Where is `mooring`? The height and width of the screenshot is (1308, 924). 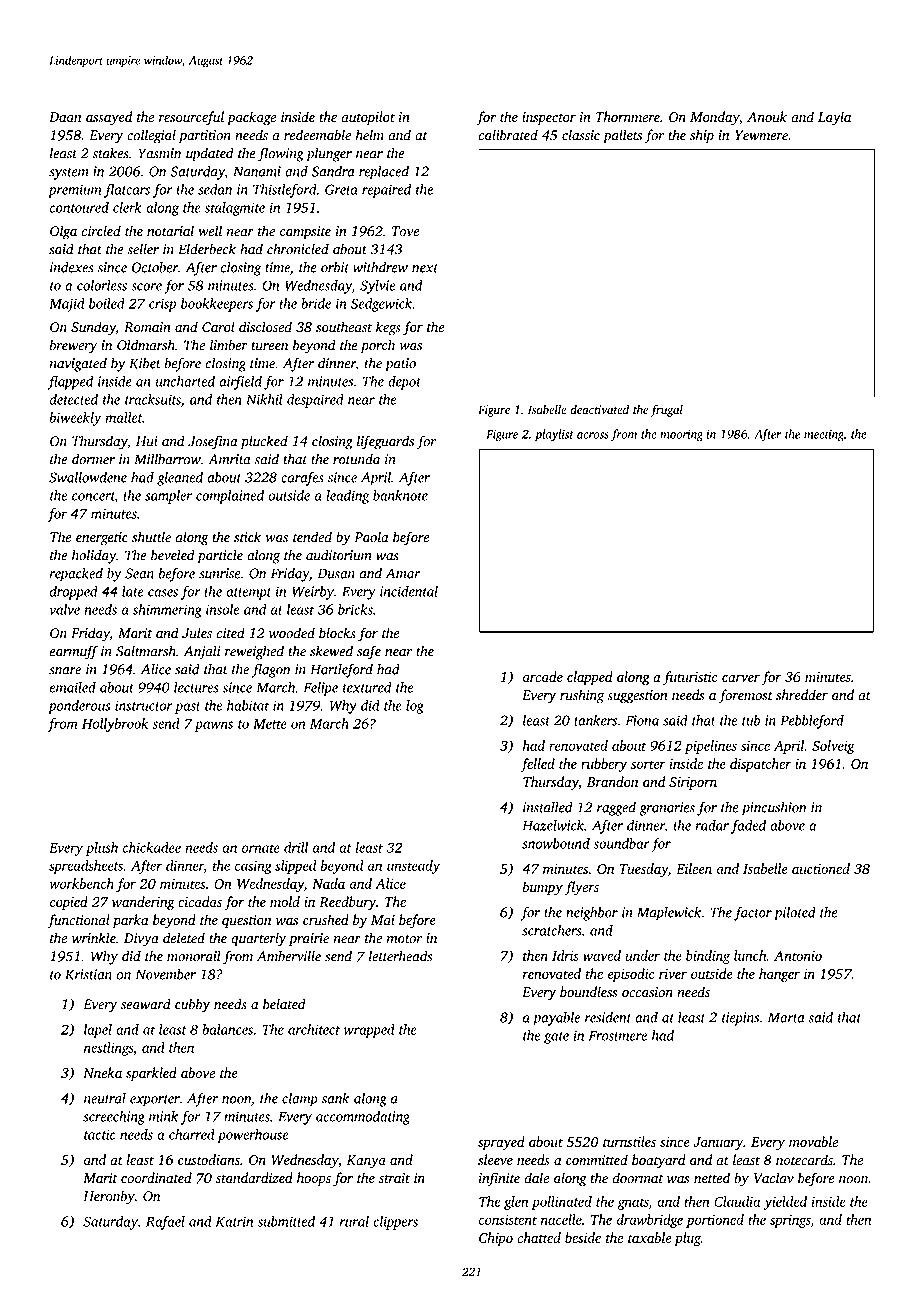 mooring is located at coordinates (681, 436).
